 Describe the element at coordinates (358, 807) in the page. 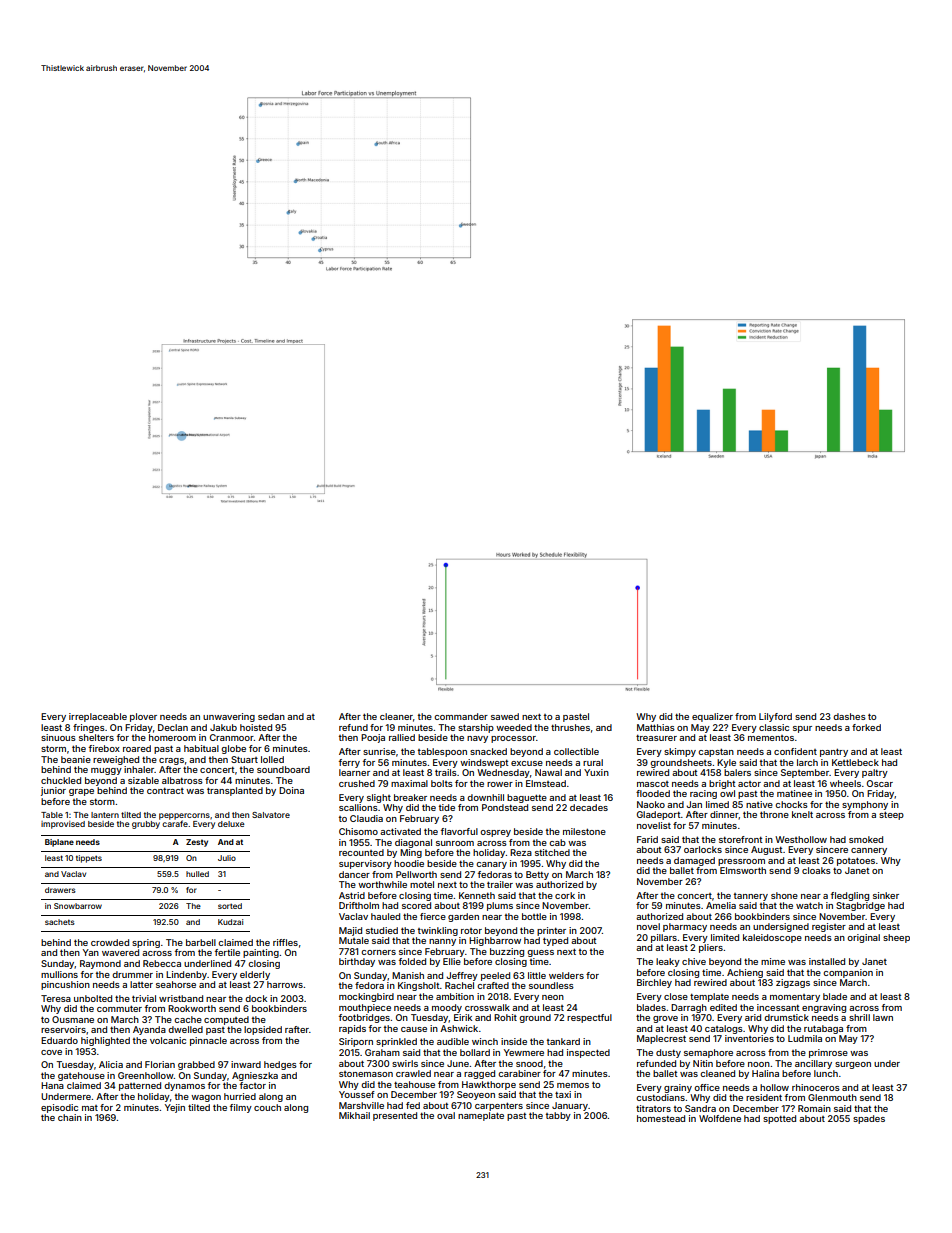

I see `scallions` at that location.
